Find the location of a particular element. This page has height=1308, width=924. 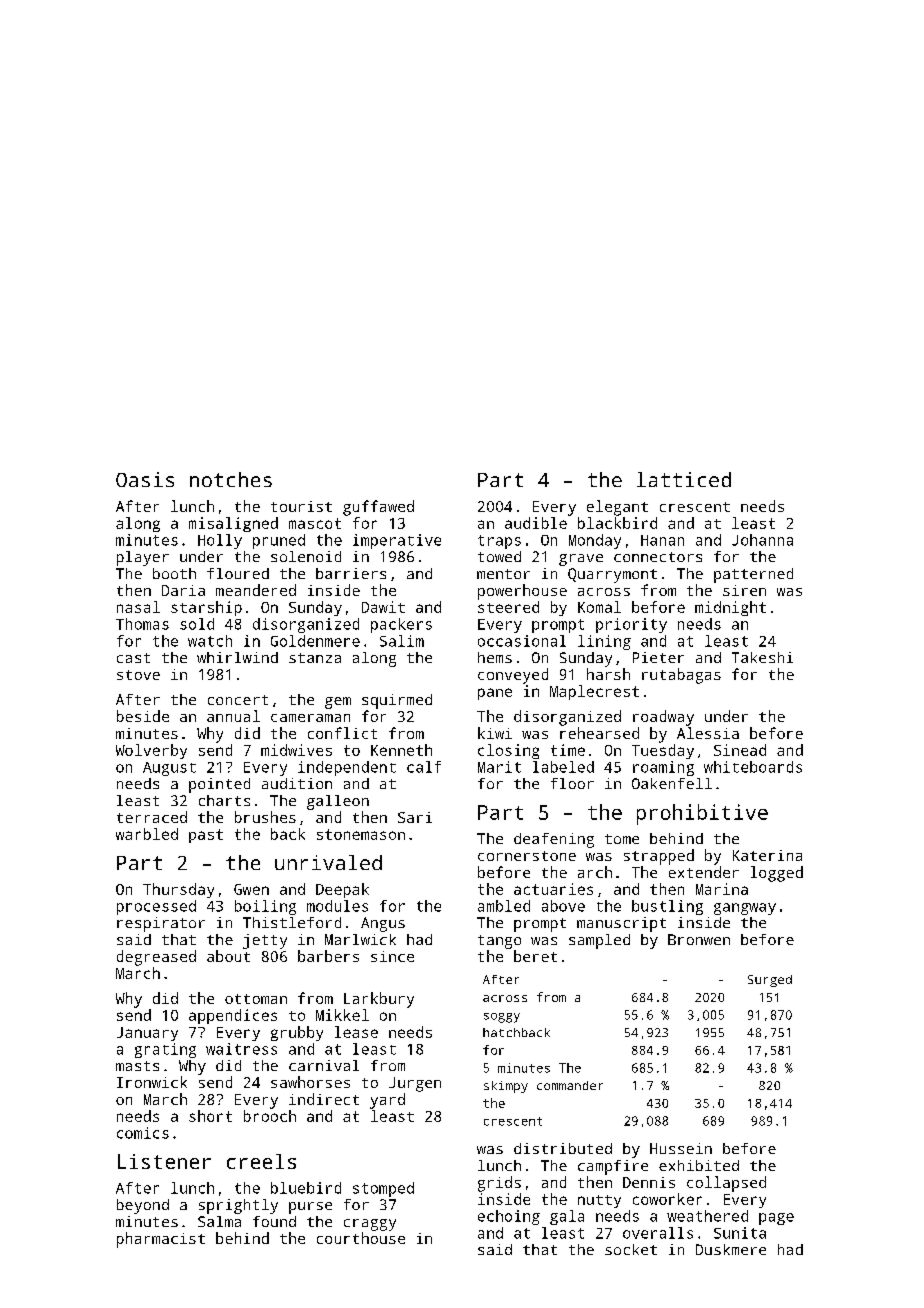

imperative is located at coordinates (397, 541).
